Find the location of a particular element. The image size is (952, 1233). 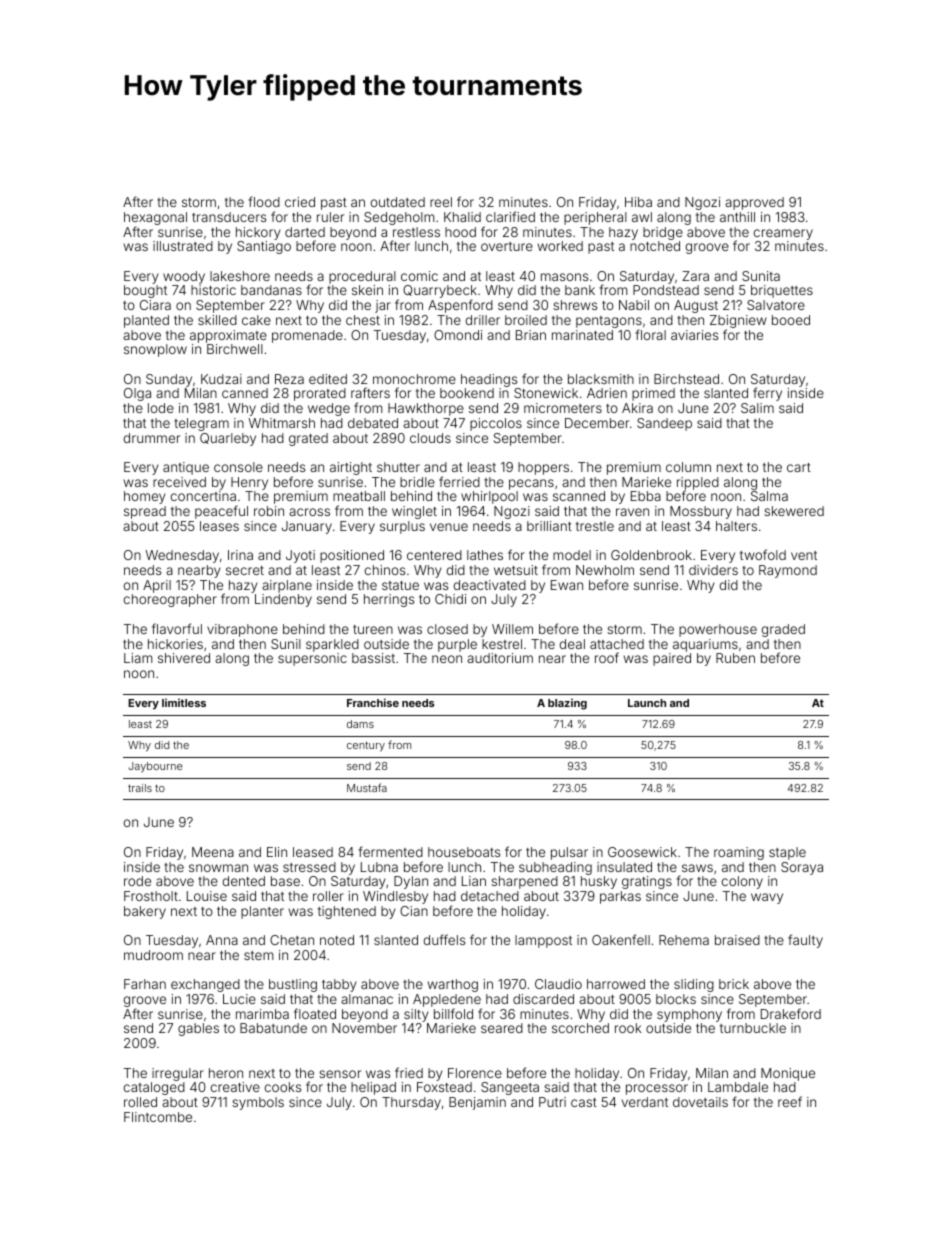

Raymond is located at coordinates (788, 571).
